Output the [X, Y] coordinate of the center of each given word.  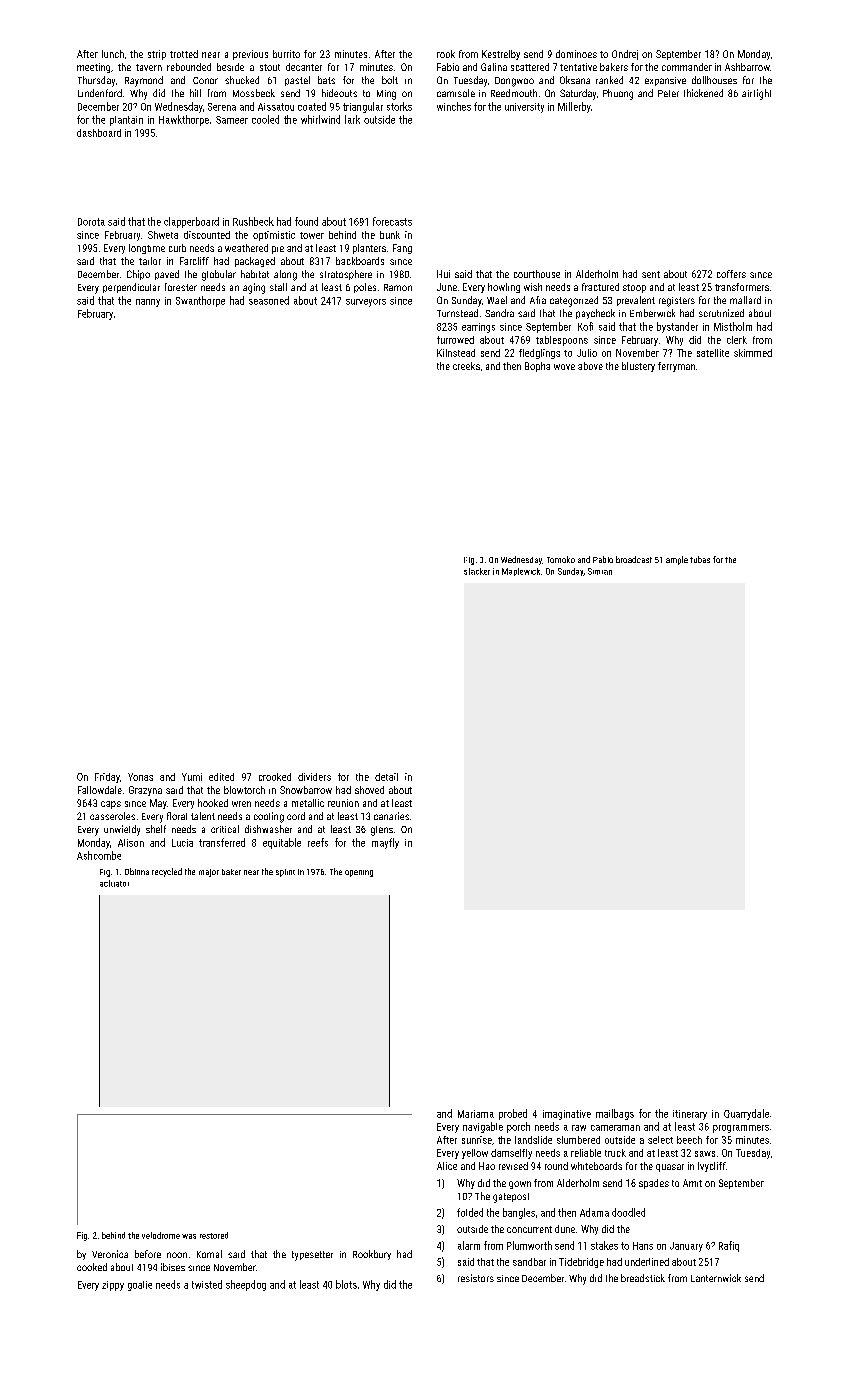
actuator [114, 883]
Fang [402, 249]
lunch [113, 54]
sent [651, 274]
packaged [255, 262]
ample [677, 560]
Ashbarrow [747, 67]
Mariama [476, 1114]
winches [454, 106]
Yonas [140, 777]
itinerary [690, 1115]
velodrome [161, 1235]
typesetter [312, 1256]
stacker [477, 571]
